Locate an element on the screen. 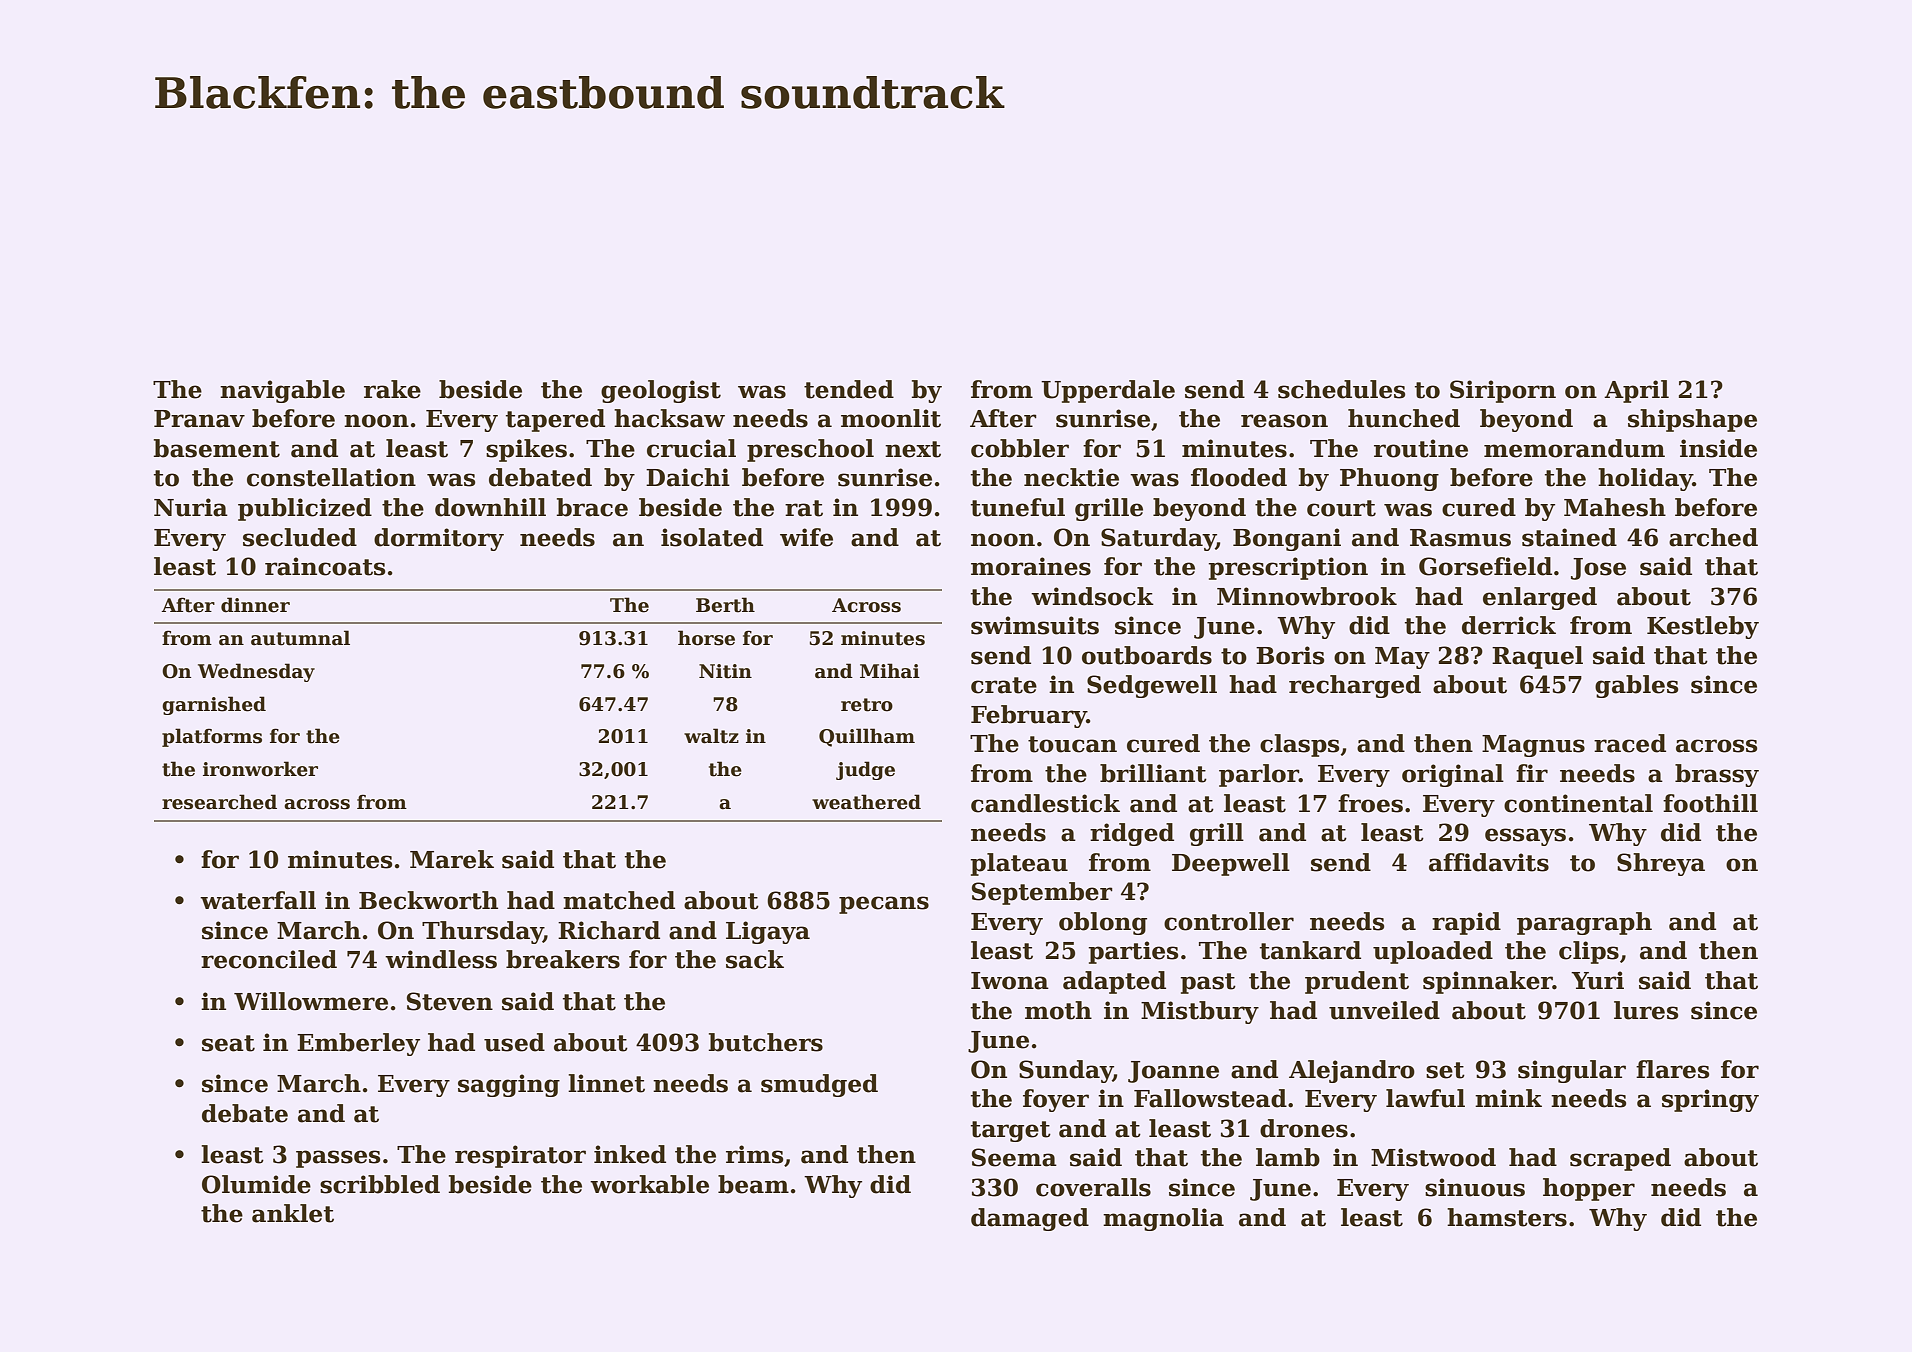 The width and height of the screenshot is (1912, 1352). Pranav is located at coordinates (199, 419).
